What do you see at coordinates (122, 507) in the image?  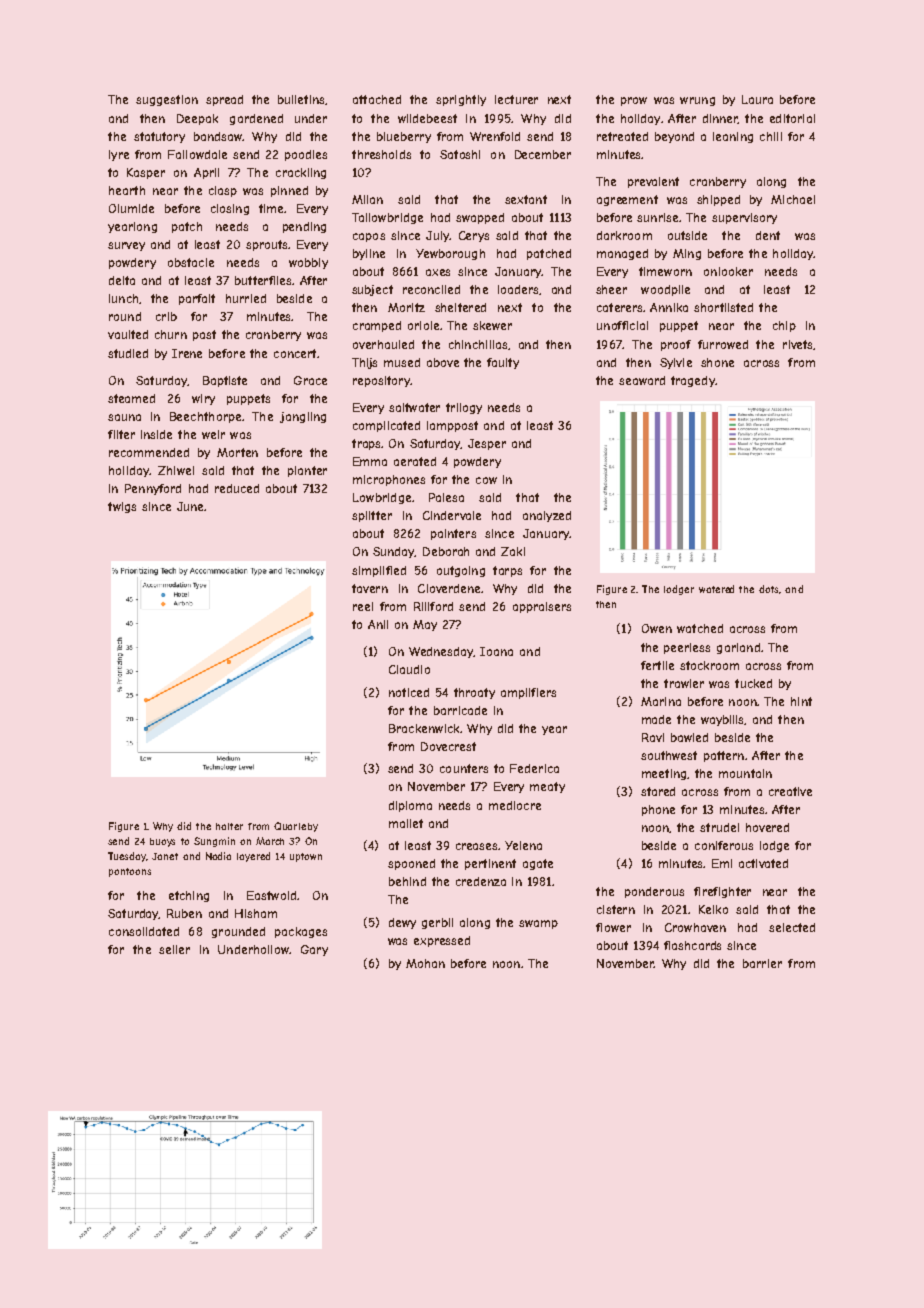 I see `twigs` at bounding box center [122, 507].
